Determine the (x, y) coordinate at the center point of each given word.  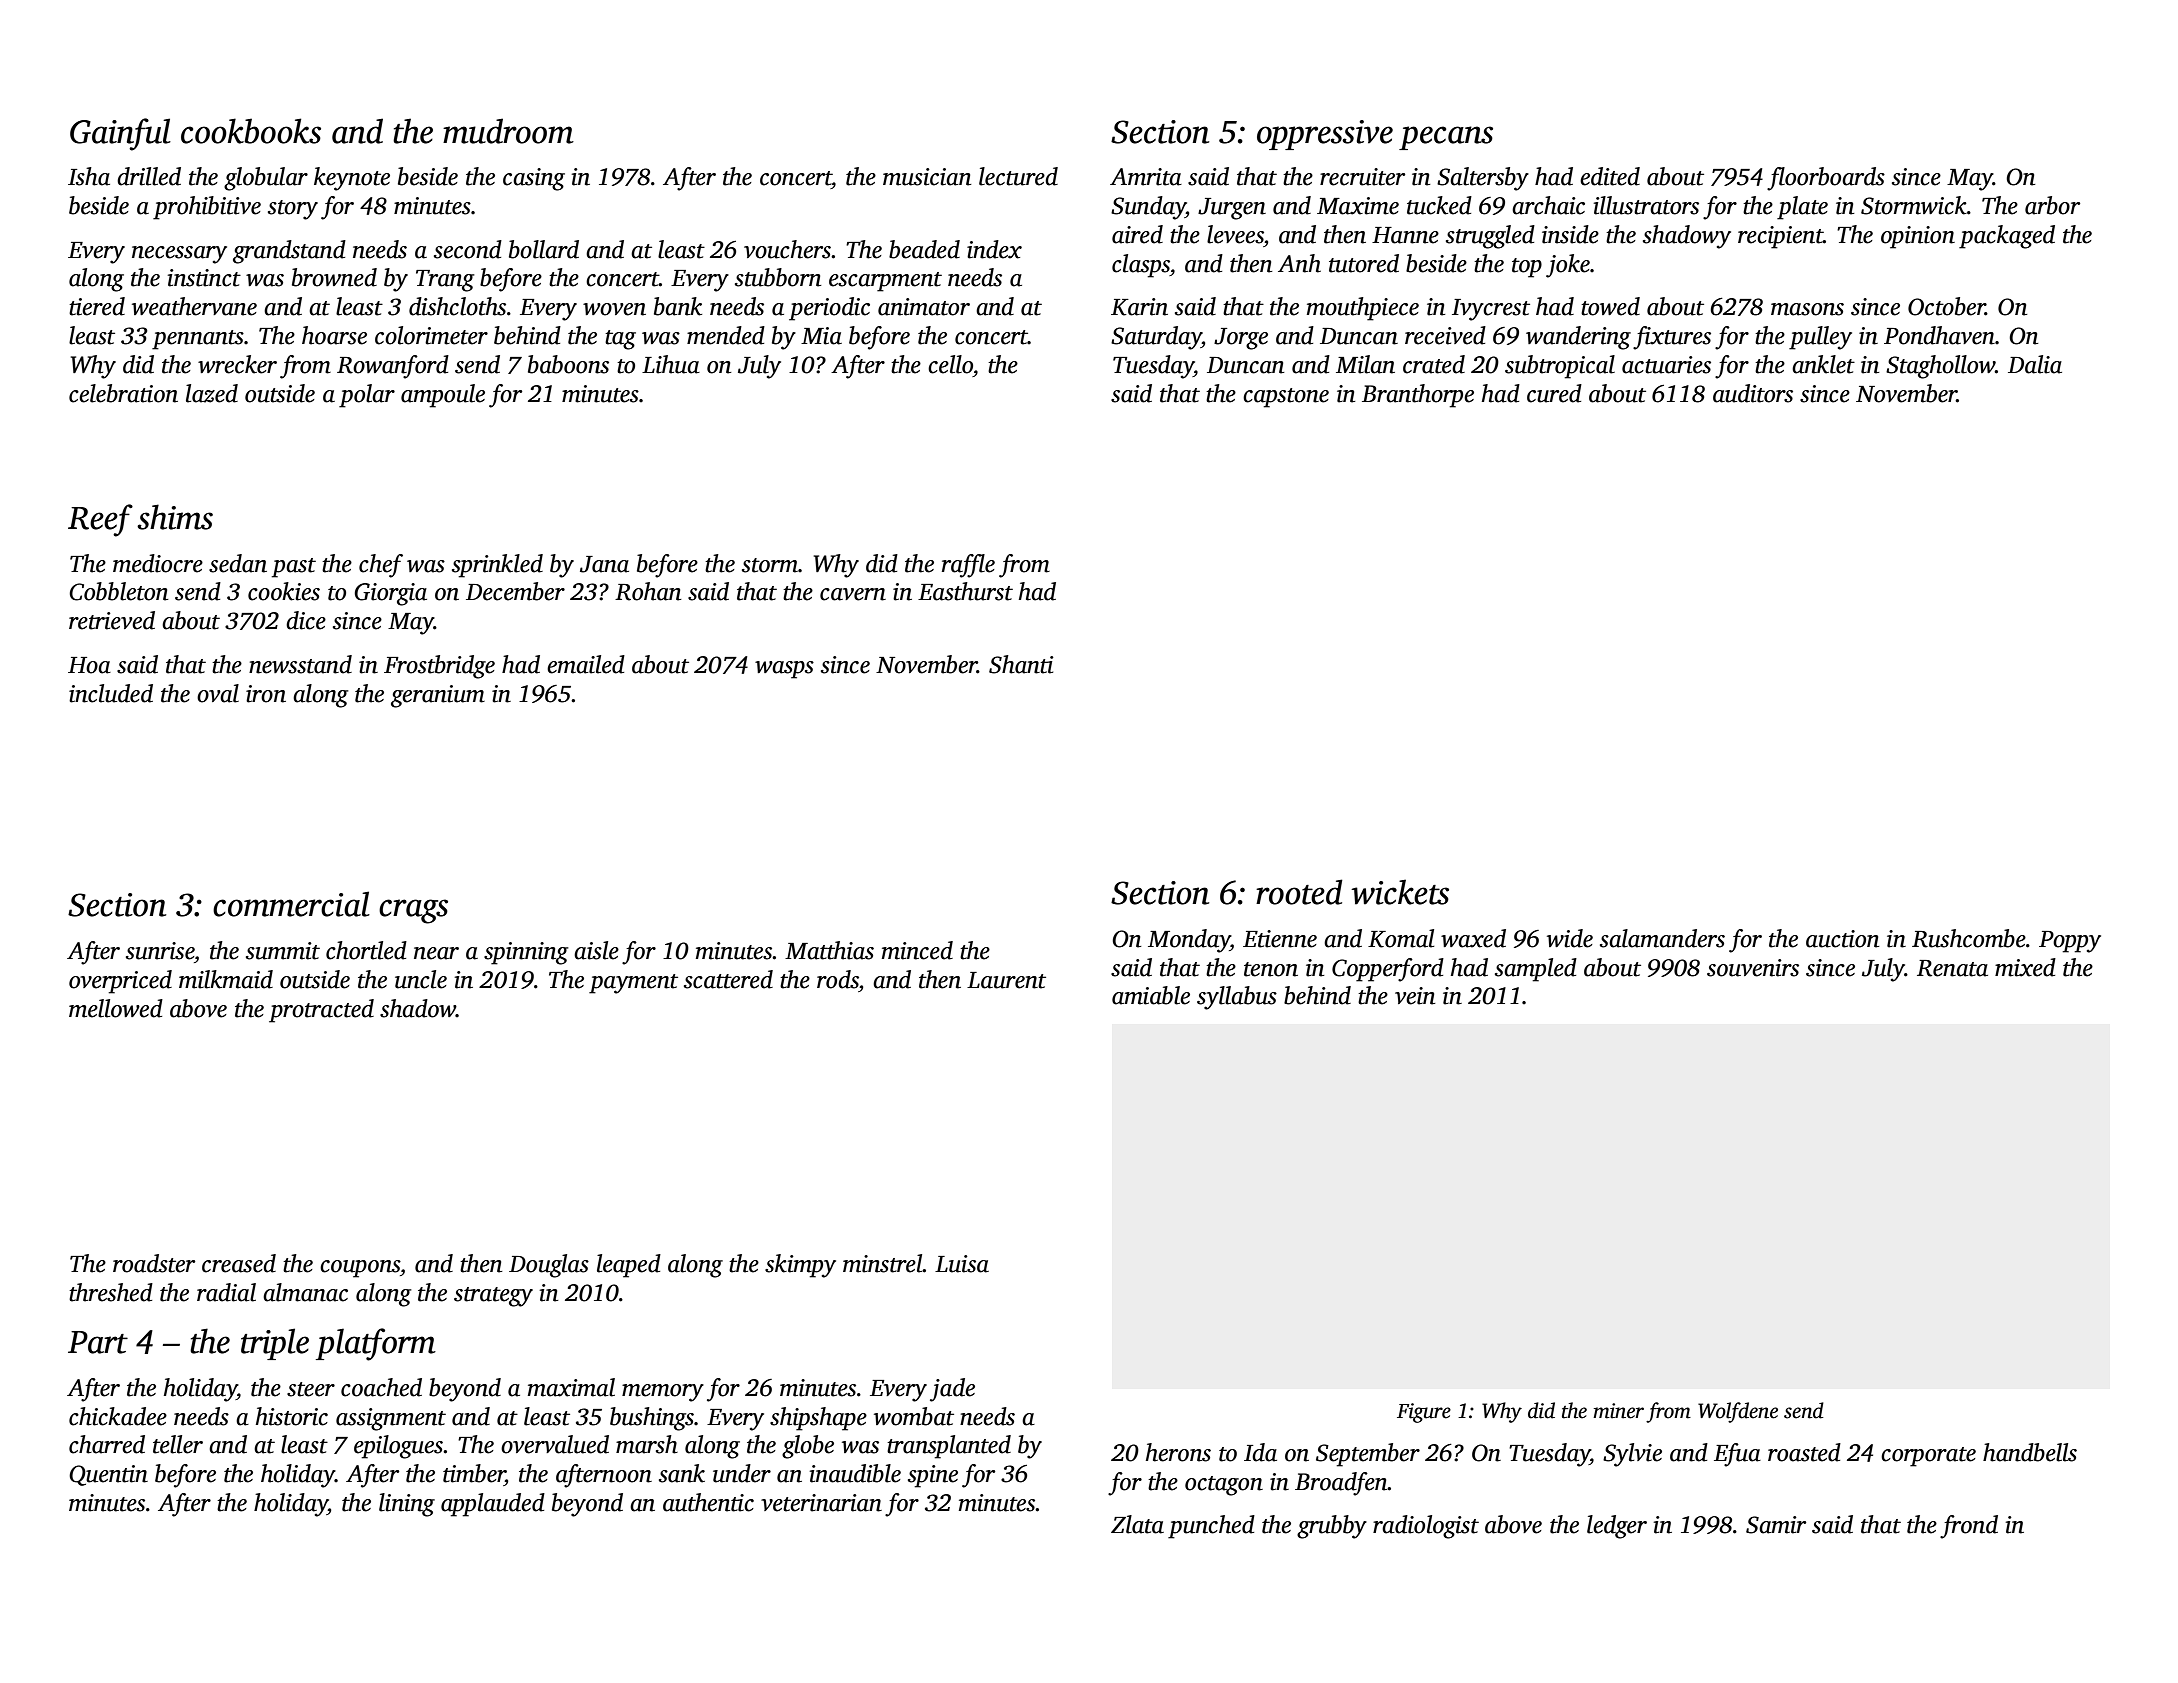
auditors (1753, 393)
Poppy (2070, 942)
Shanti (1021, 664)
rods (838, 979)
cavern (853, 594)
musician (927, 177)
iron (266, 694)
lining (407, 1505)
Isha (89, 176)
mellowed (116, 1008)
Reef (100, 520)
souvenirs (1753, 968)
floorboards (1826, 179)
